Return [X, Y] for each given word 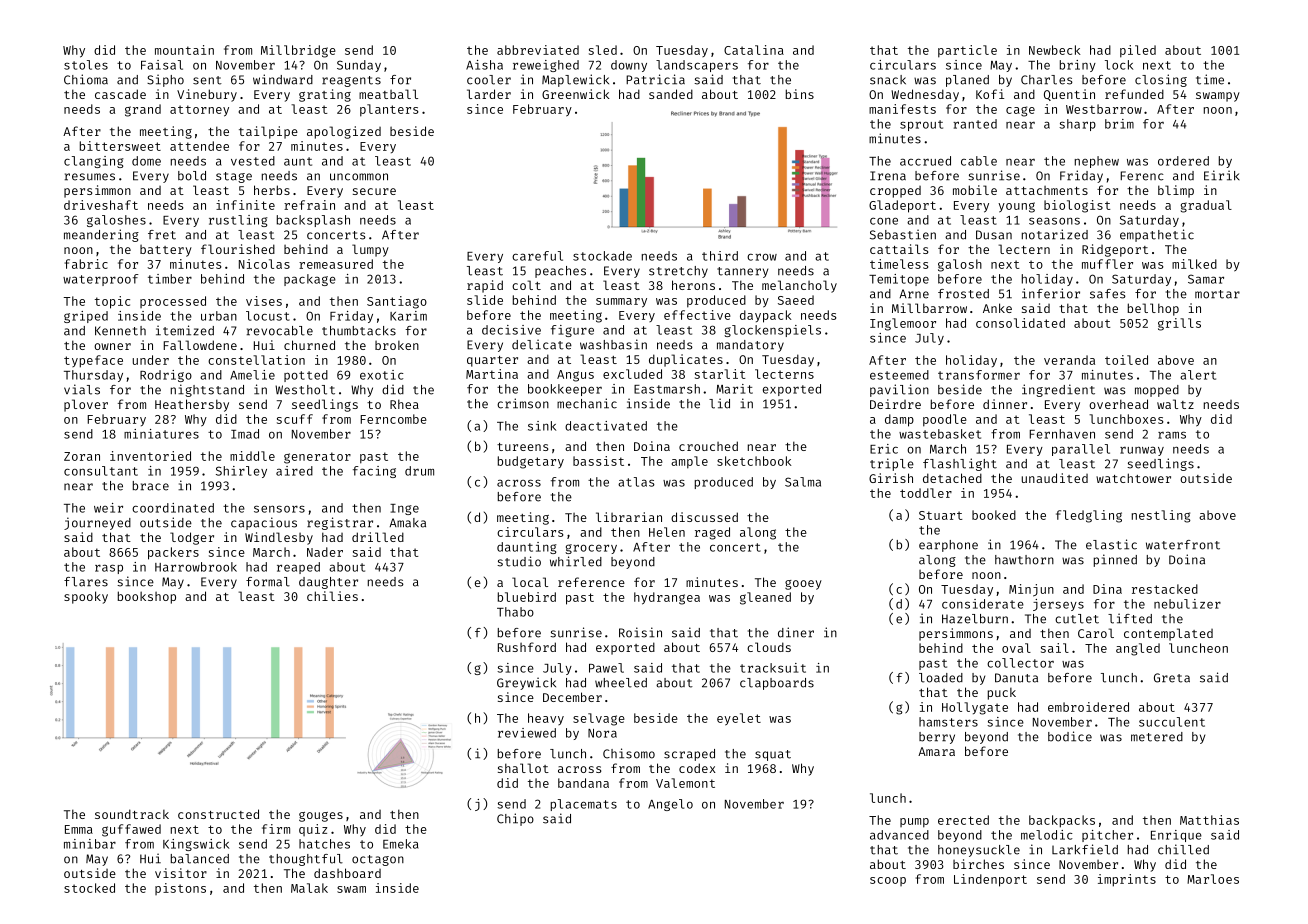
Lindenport [990, 880]
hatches [324, 844]
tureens [522, 447]
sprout [921, 125]
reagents [351, 81]
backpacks [1062, 821]
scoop [888, 881]
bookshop [147, 597]
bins [800, 94]
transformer [979, 375]
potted [306, 376]
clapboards [777, 684]
